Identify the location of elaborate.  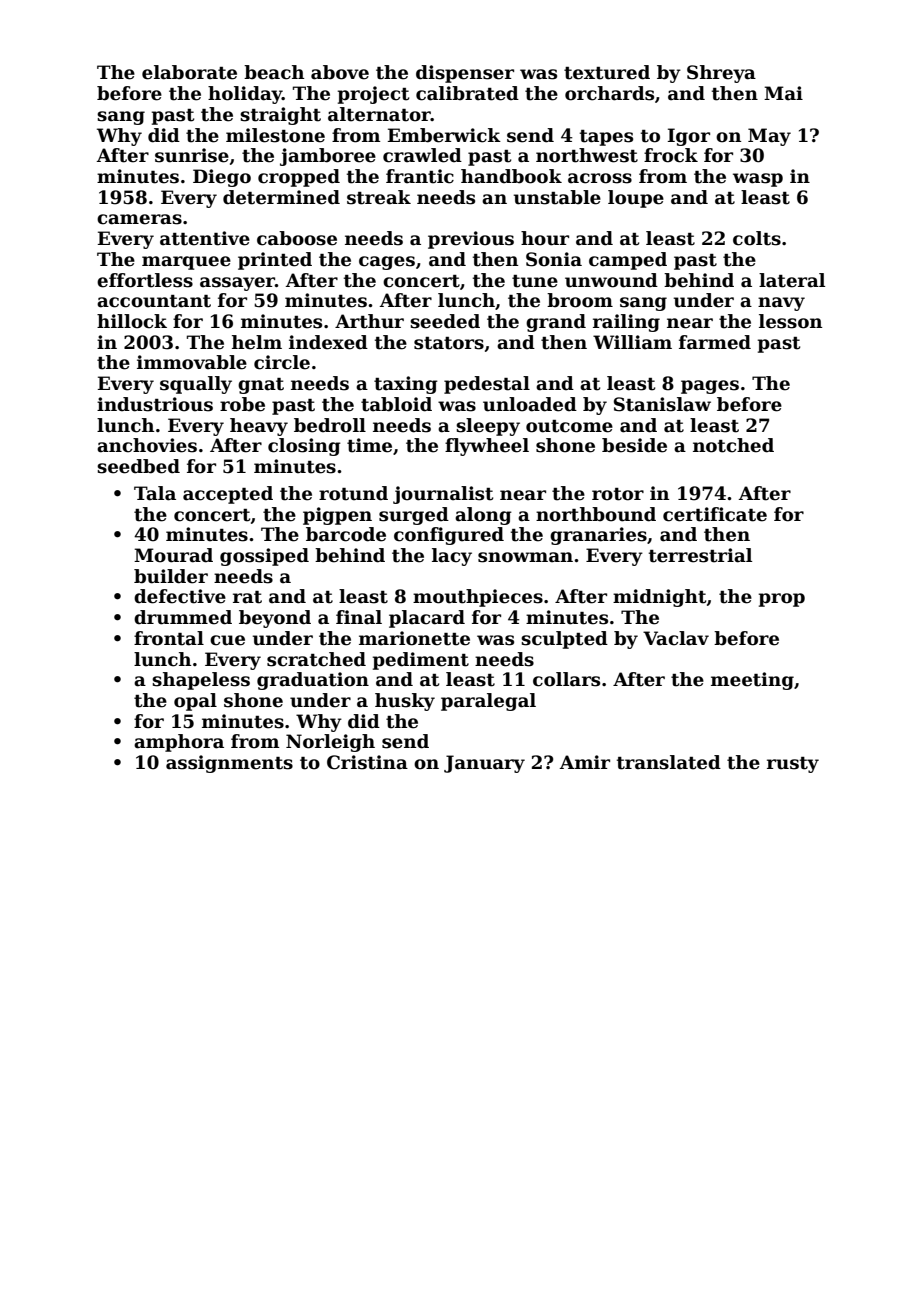
(189, 72).
